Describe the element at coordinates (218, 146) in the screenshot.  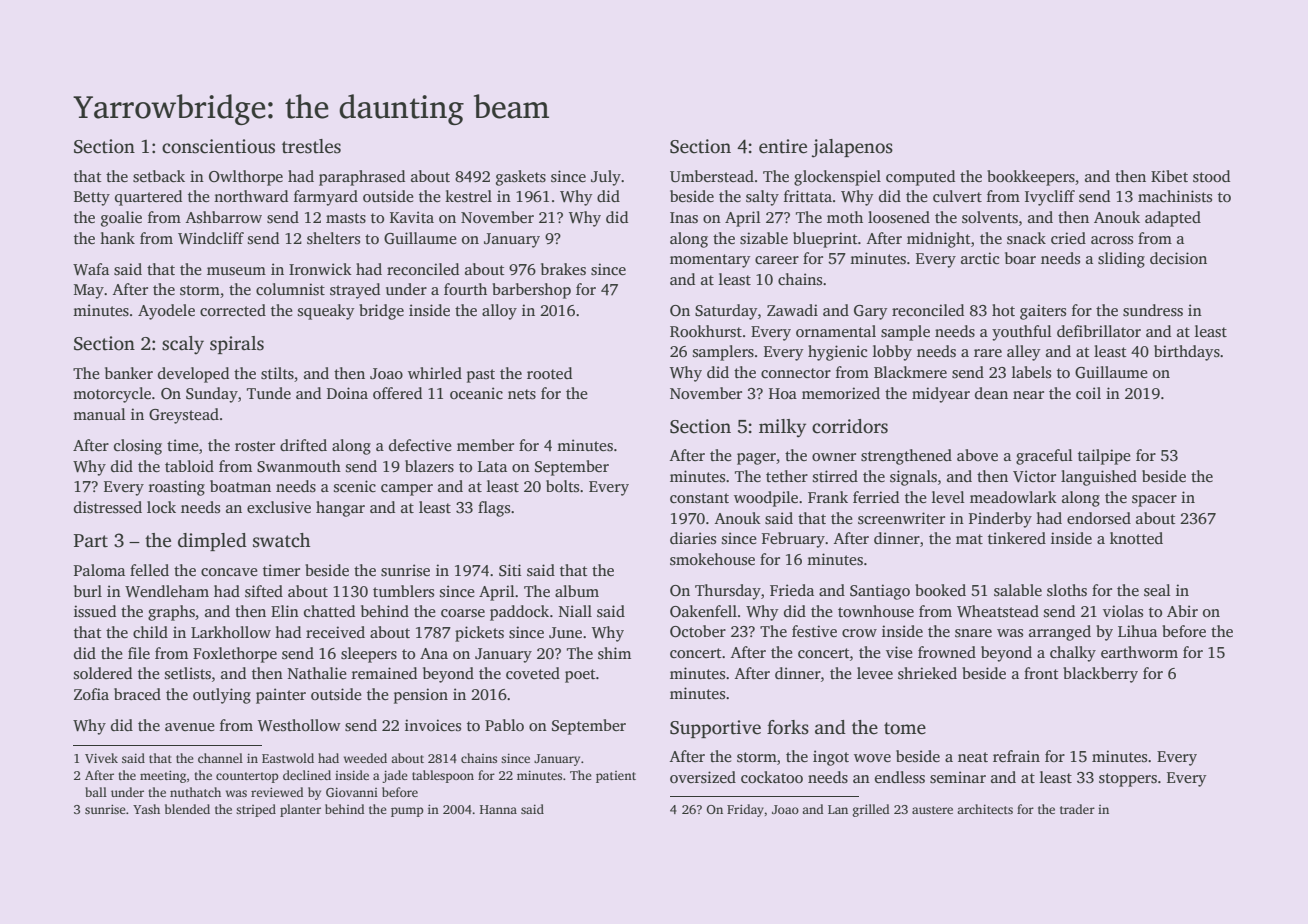
I see `conscientious` at that location.
